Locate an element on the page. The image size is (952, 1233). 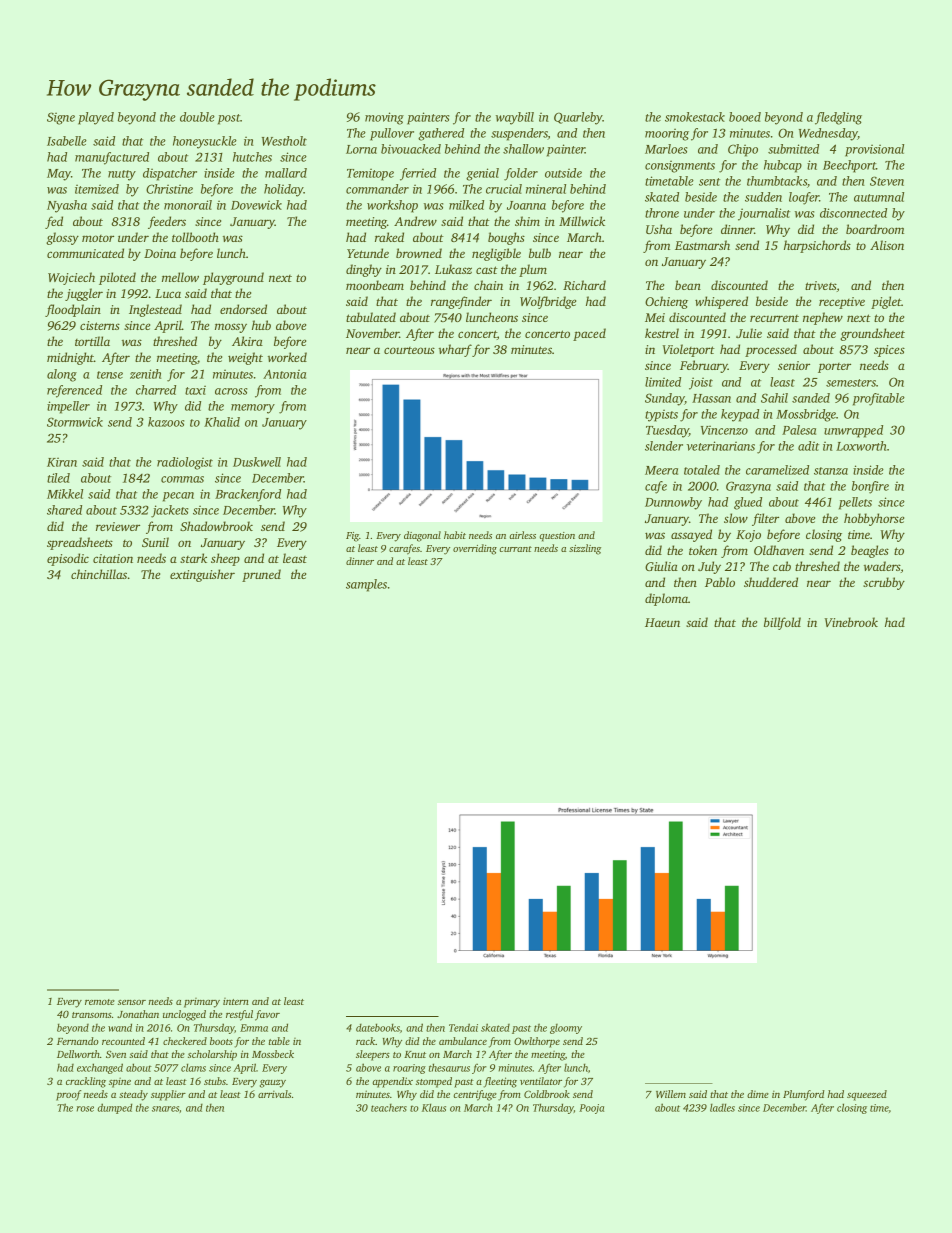
adit is located at coordinates (808, 446).
